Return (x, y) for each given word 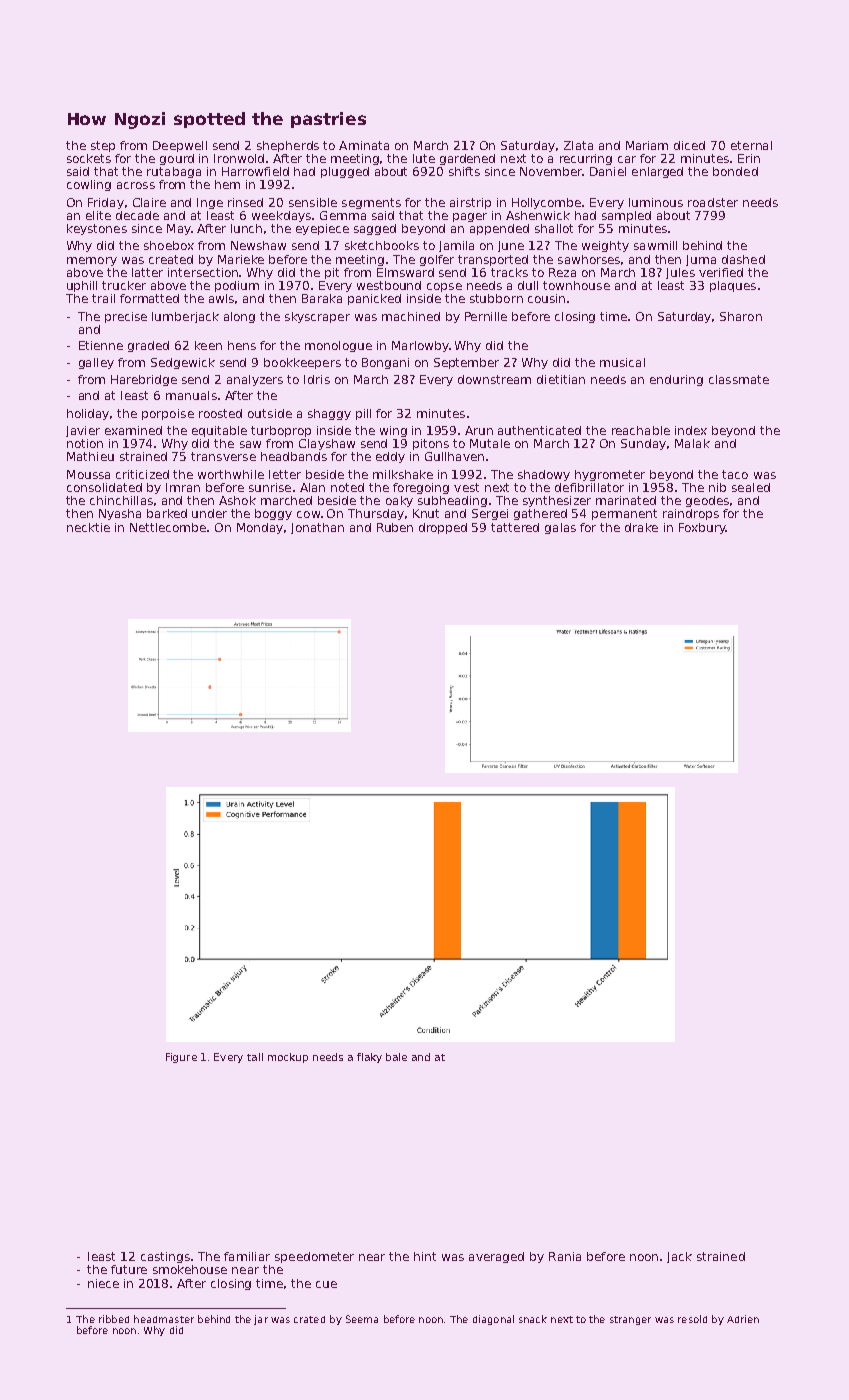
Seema (362, 1319)
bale (396, 1057)
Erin (749, 158)
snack (533, 1319)
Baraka (322, 298)
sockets (89, 158)
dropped (443, 528)
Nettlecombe (169, 527)
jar (261, 1320)
